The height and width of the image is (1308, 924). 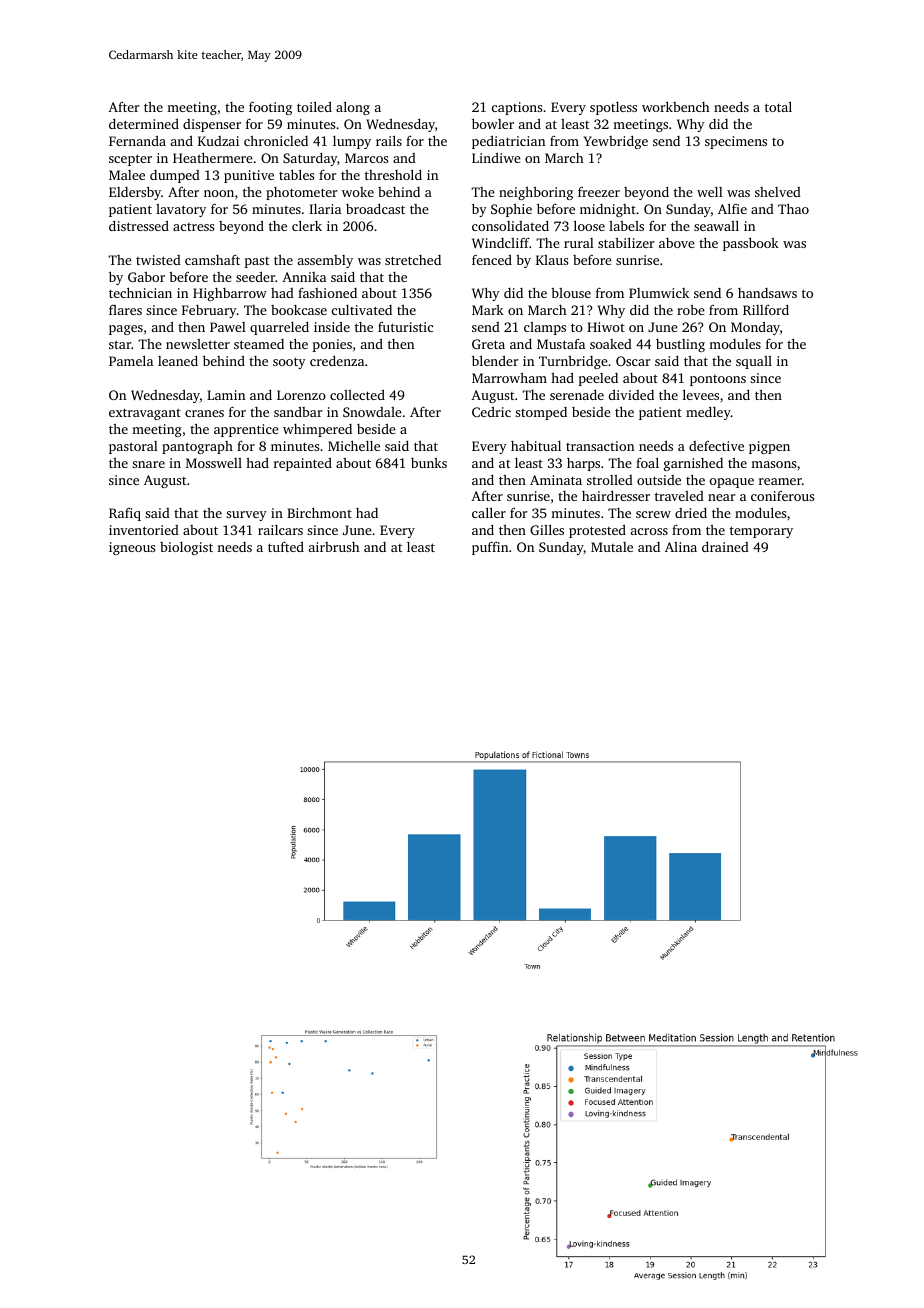 I want to click on stomped, so click(x=541, y=413).
